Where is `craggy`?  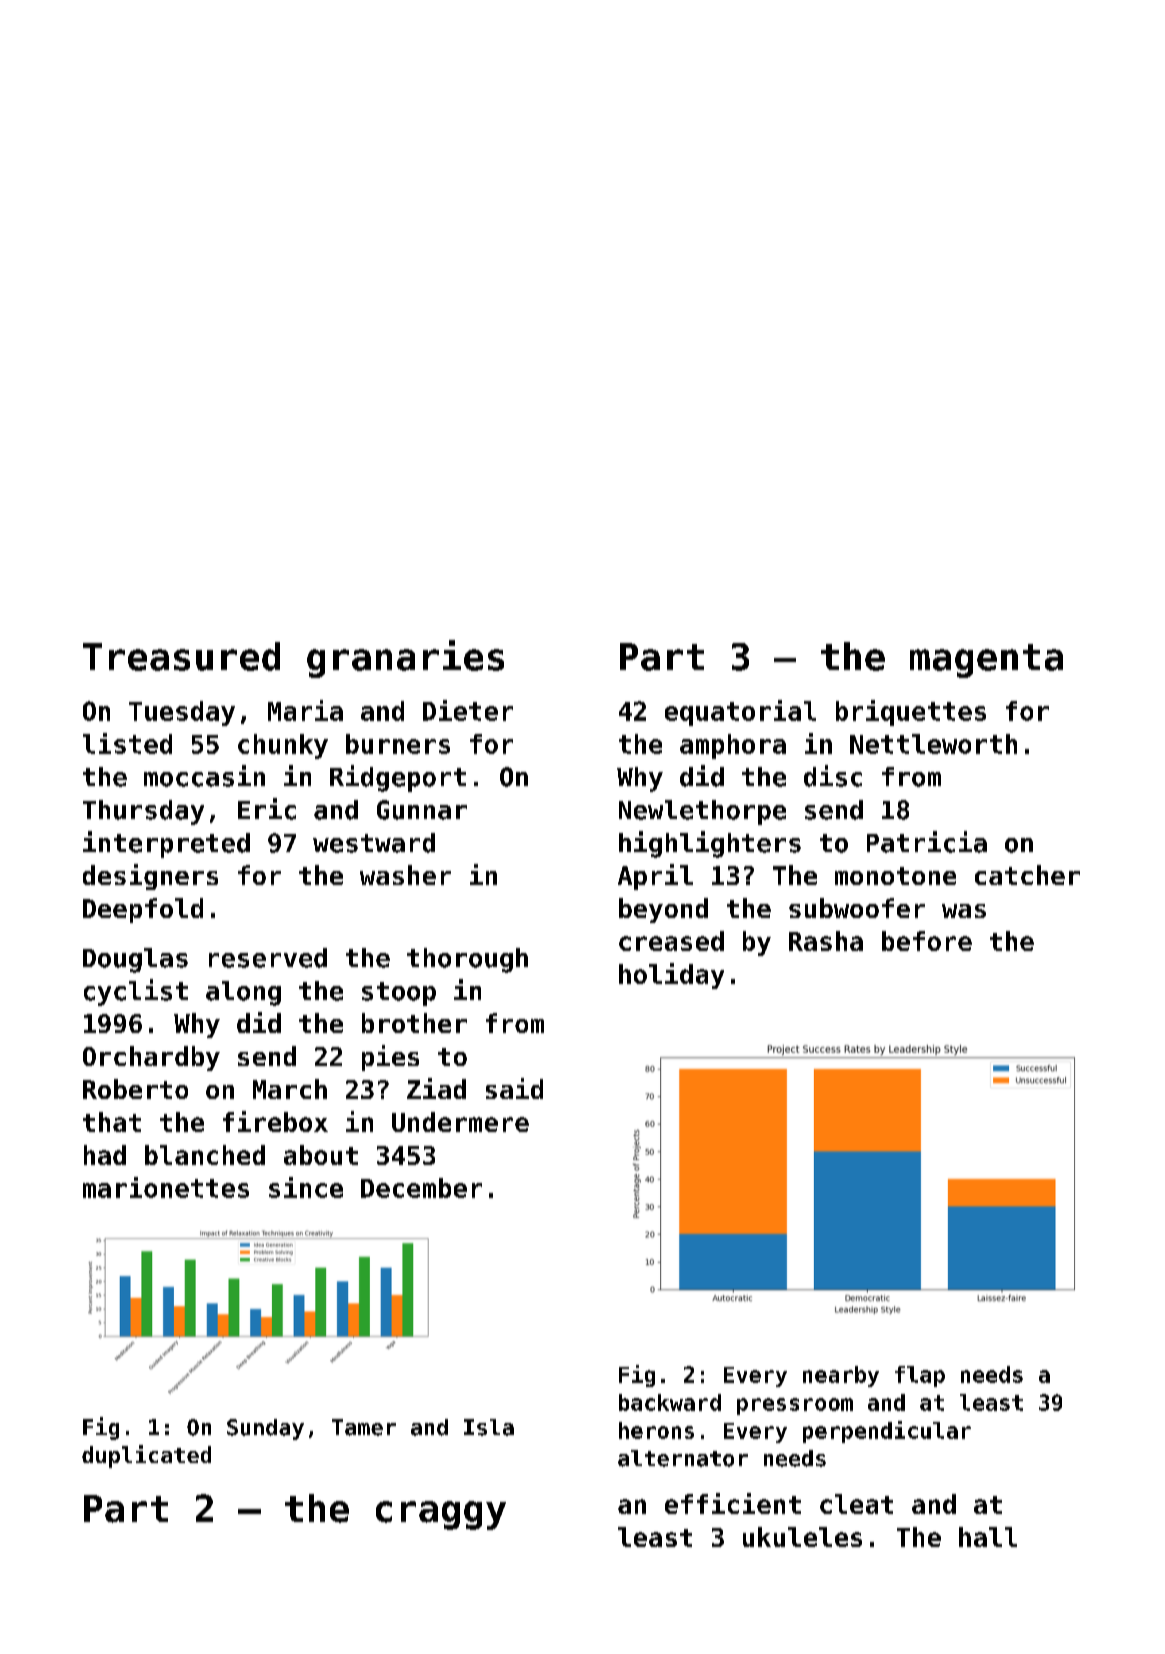 craggy is located at coordinates (441, 1515).
